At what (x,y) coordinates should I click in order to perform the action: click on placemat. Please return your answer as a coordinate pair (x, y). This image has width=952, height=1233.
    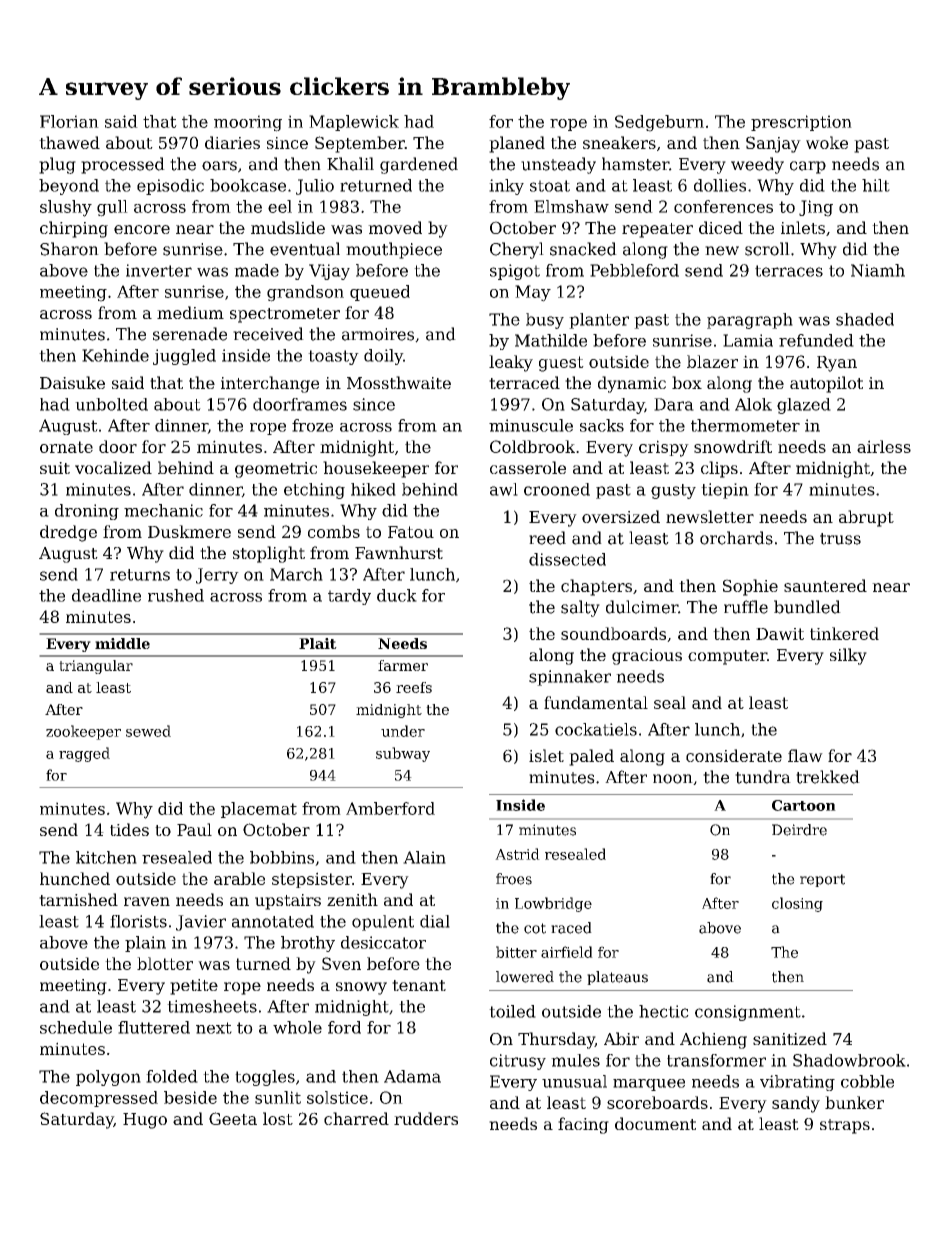
    Looking at the image, I should click on (259, 810).
